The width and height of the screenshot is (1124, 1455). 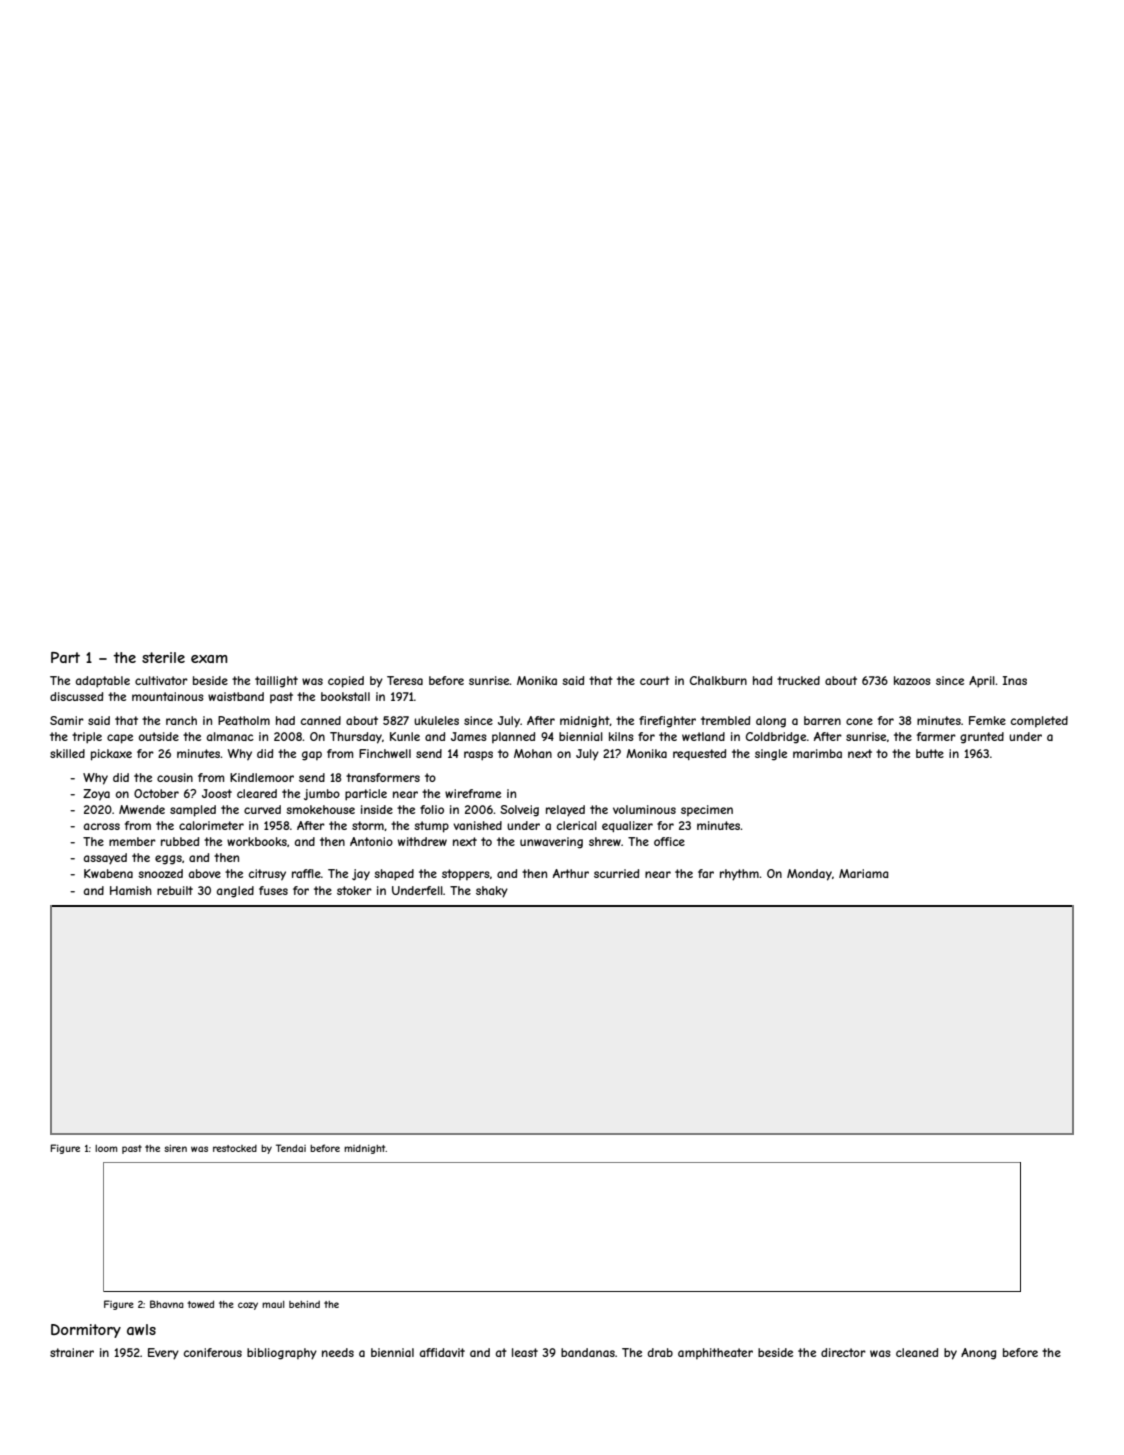 I want to click on Chalkburn, so click(x=718, y=680).
